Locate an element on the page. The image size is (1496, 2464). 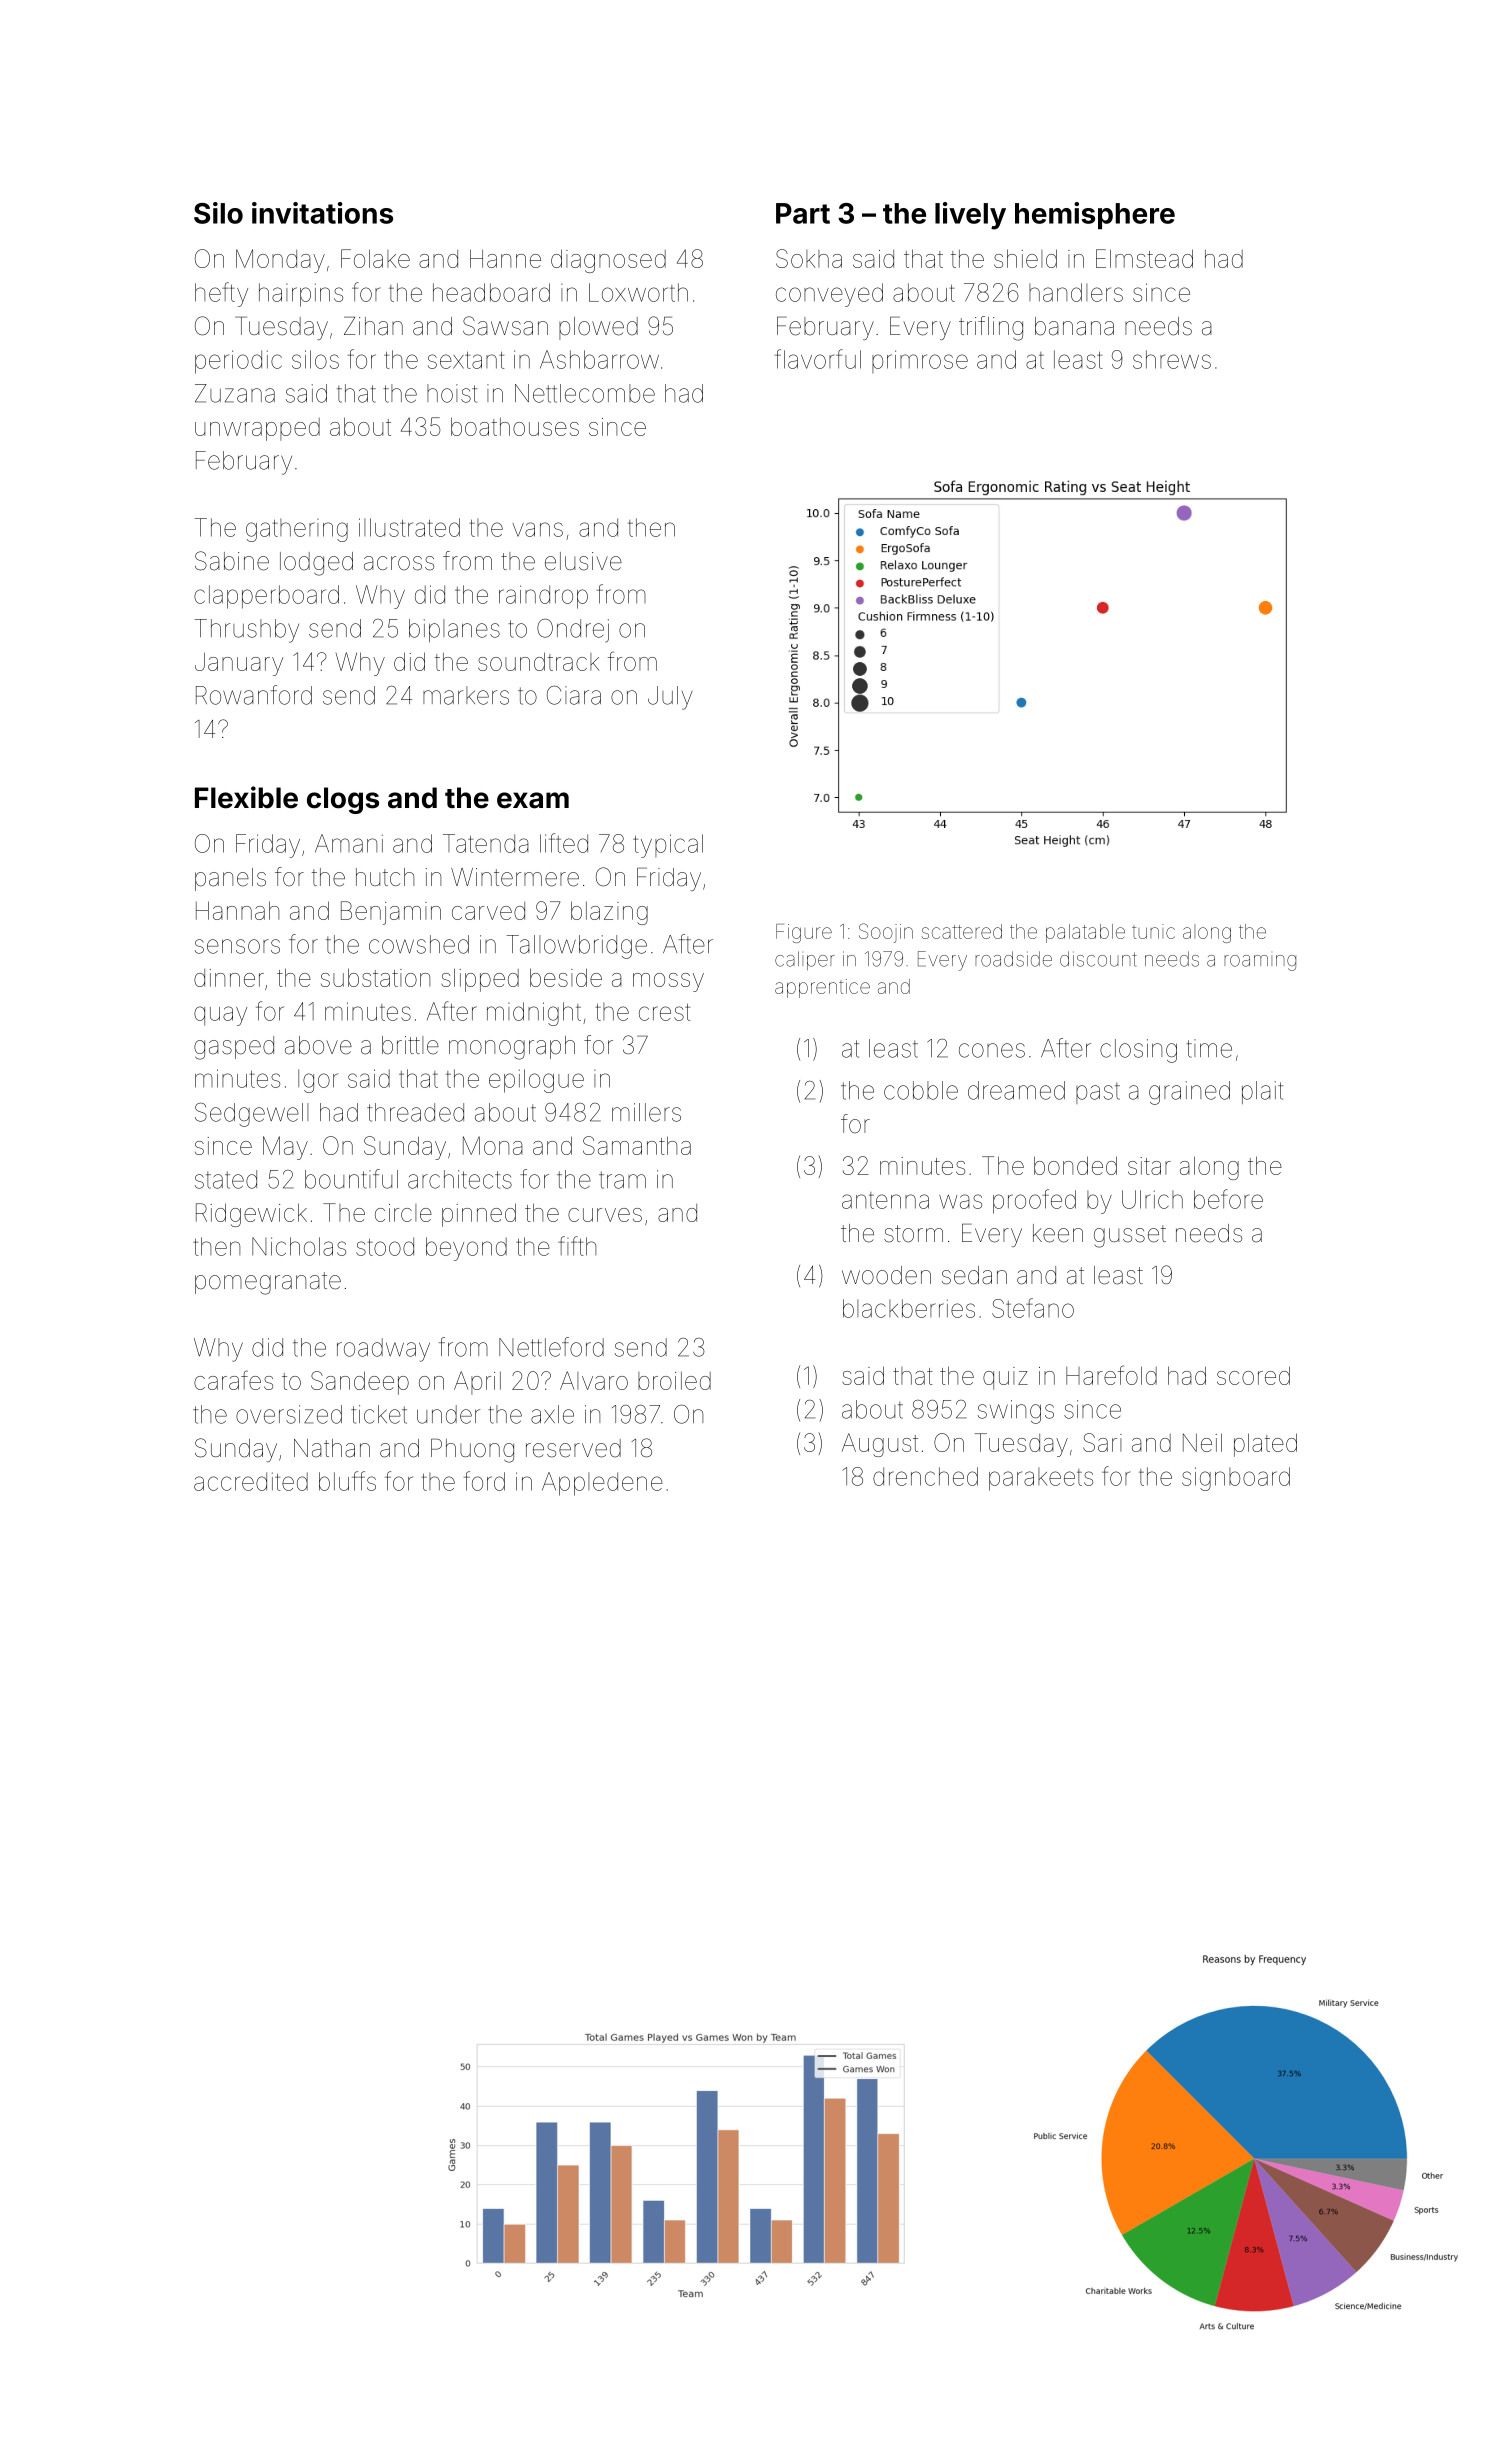
drenched is located at coordinates (925, 1476).
